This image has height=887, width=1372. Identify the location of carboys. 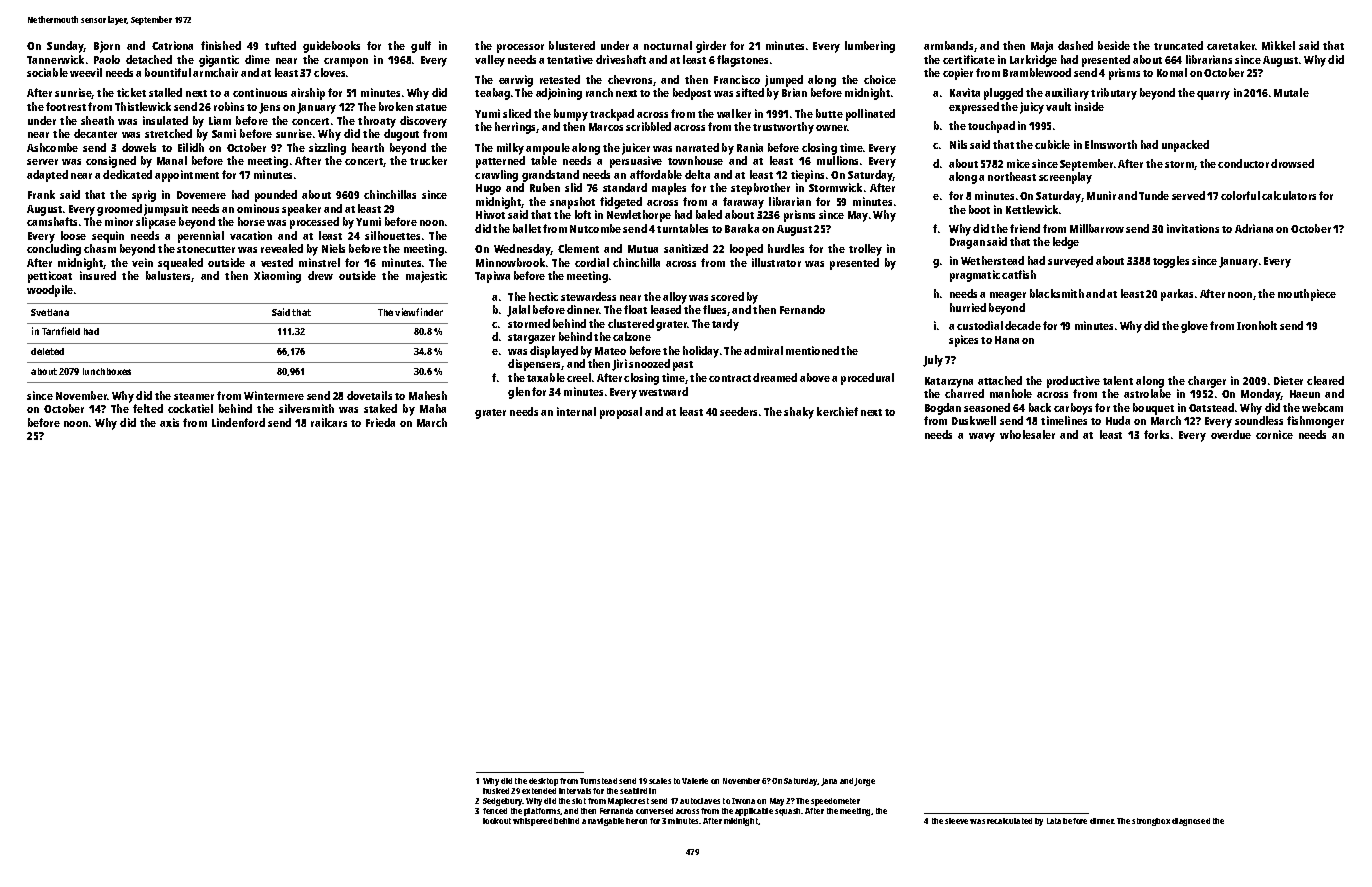
(1073, 409).
